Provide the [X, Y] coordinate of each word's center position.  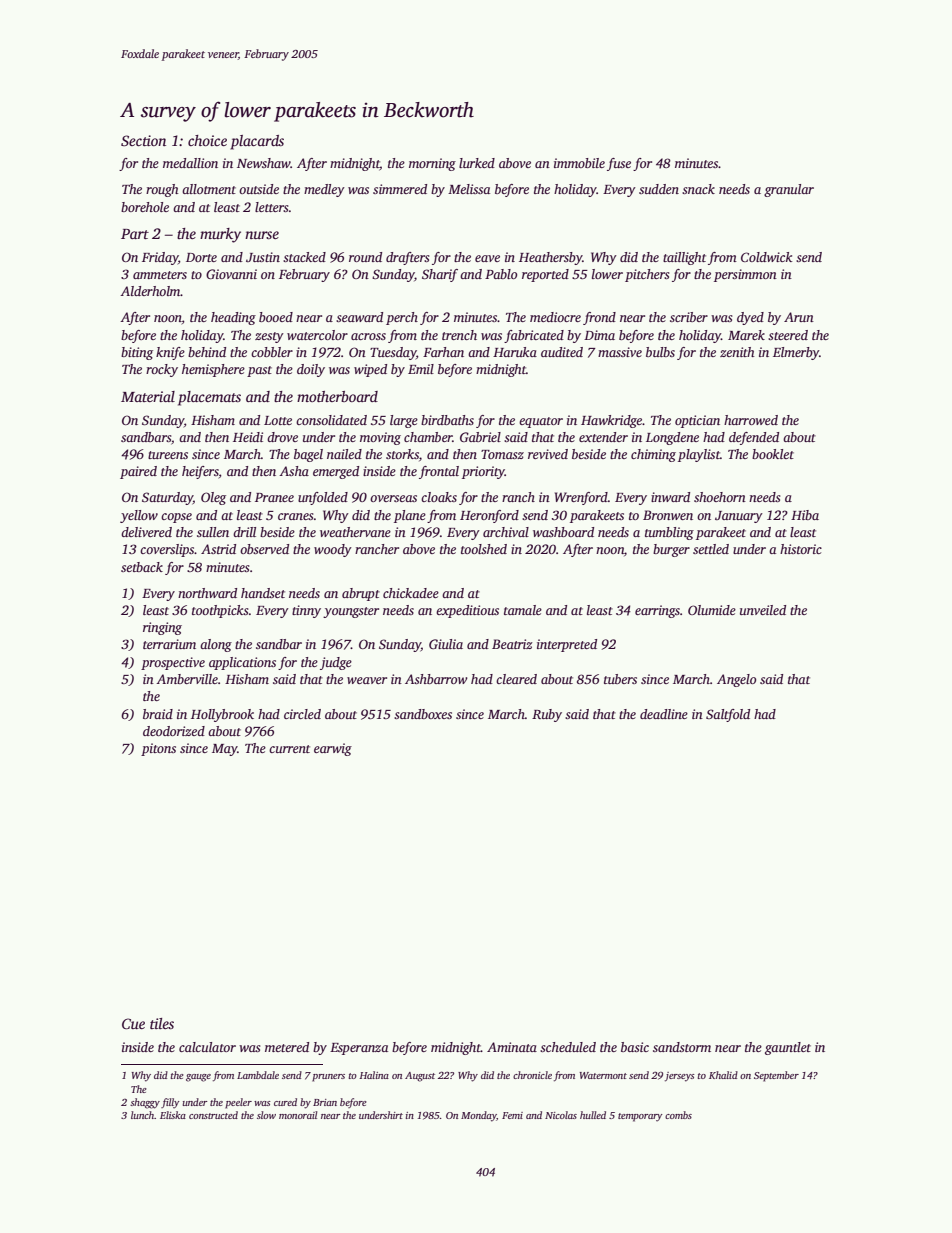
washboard [563, 532]
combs [678, 1115]
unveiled [763, 610]
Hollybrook [222, 715]
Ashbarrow [436, 679]
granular [789, 190]
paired [138, 472]
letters [272, 207]
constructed [213, 1115]
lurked [477, 163]
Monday [479, 1116]
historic [801, 549]
